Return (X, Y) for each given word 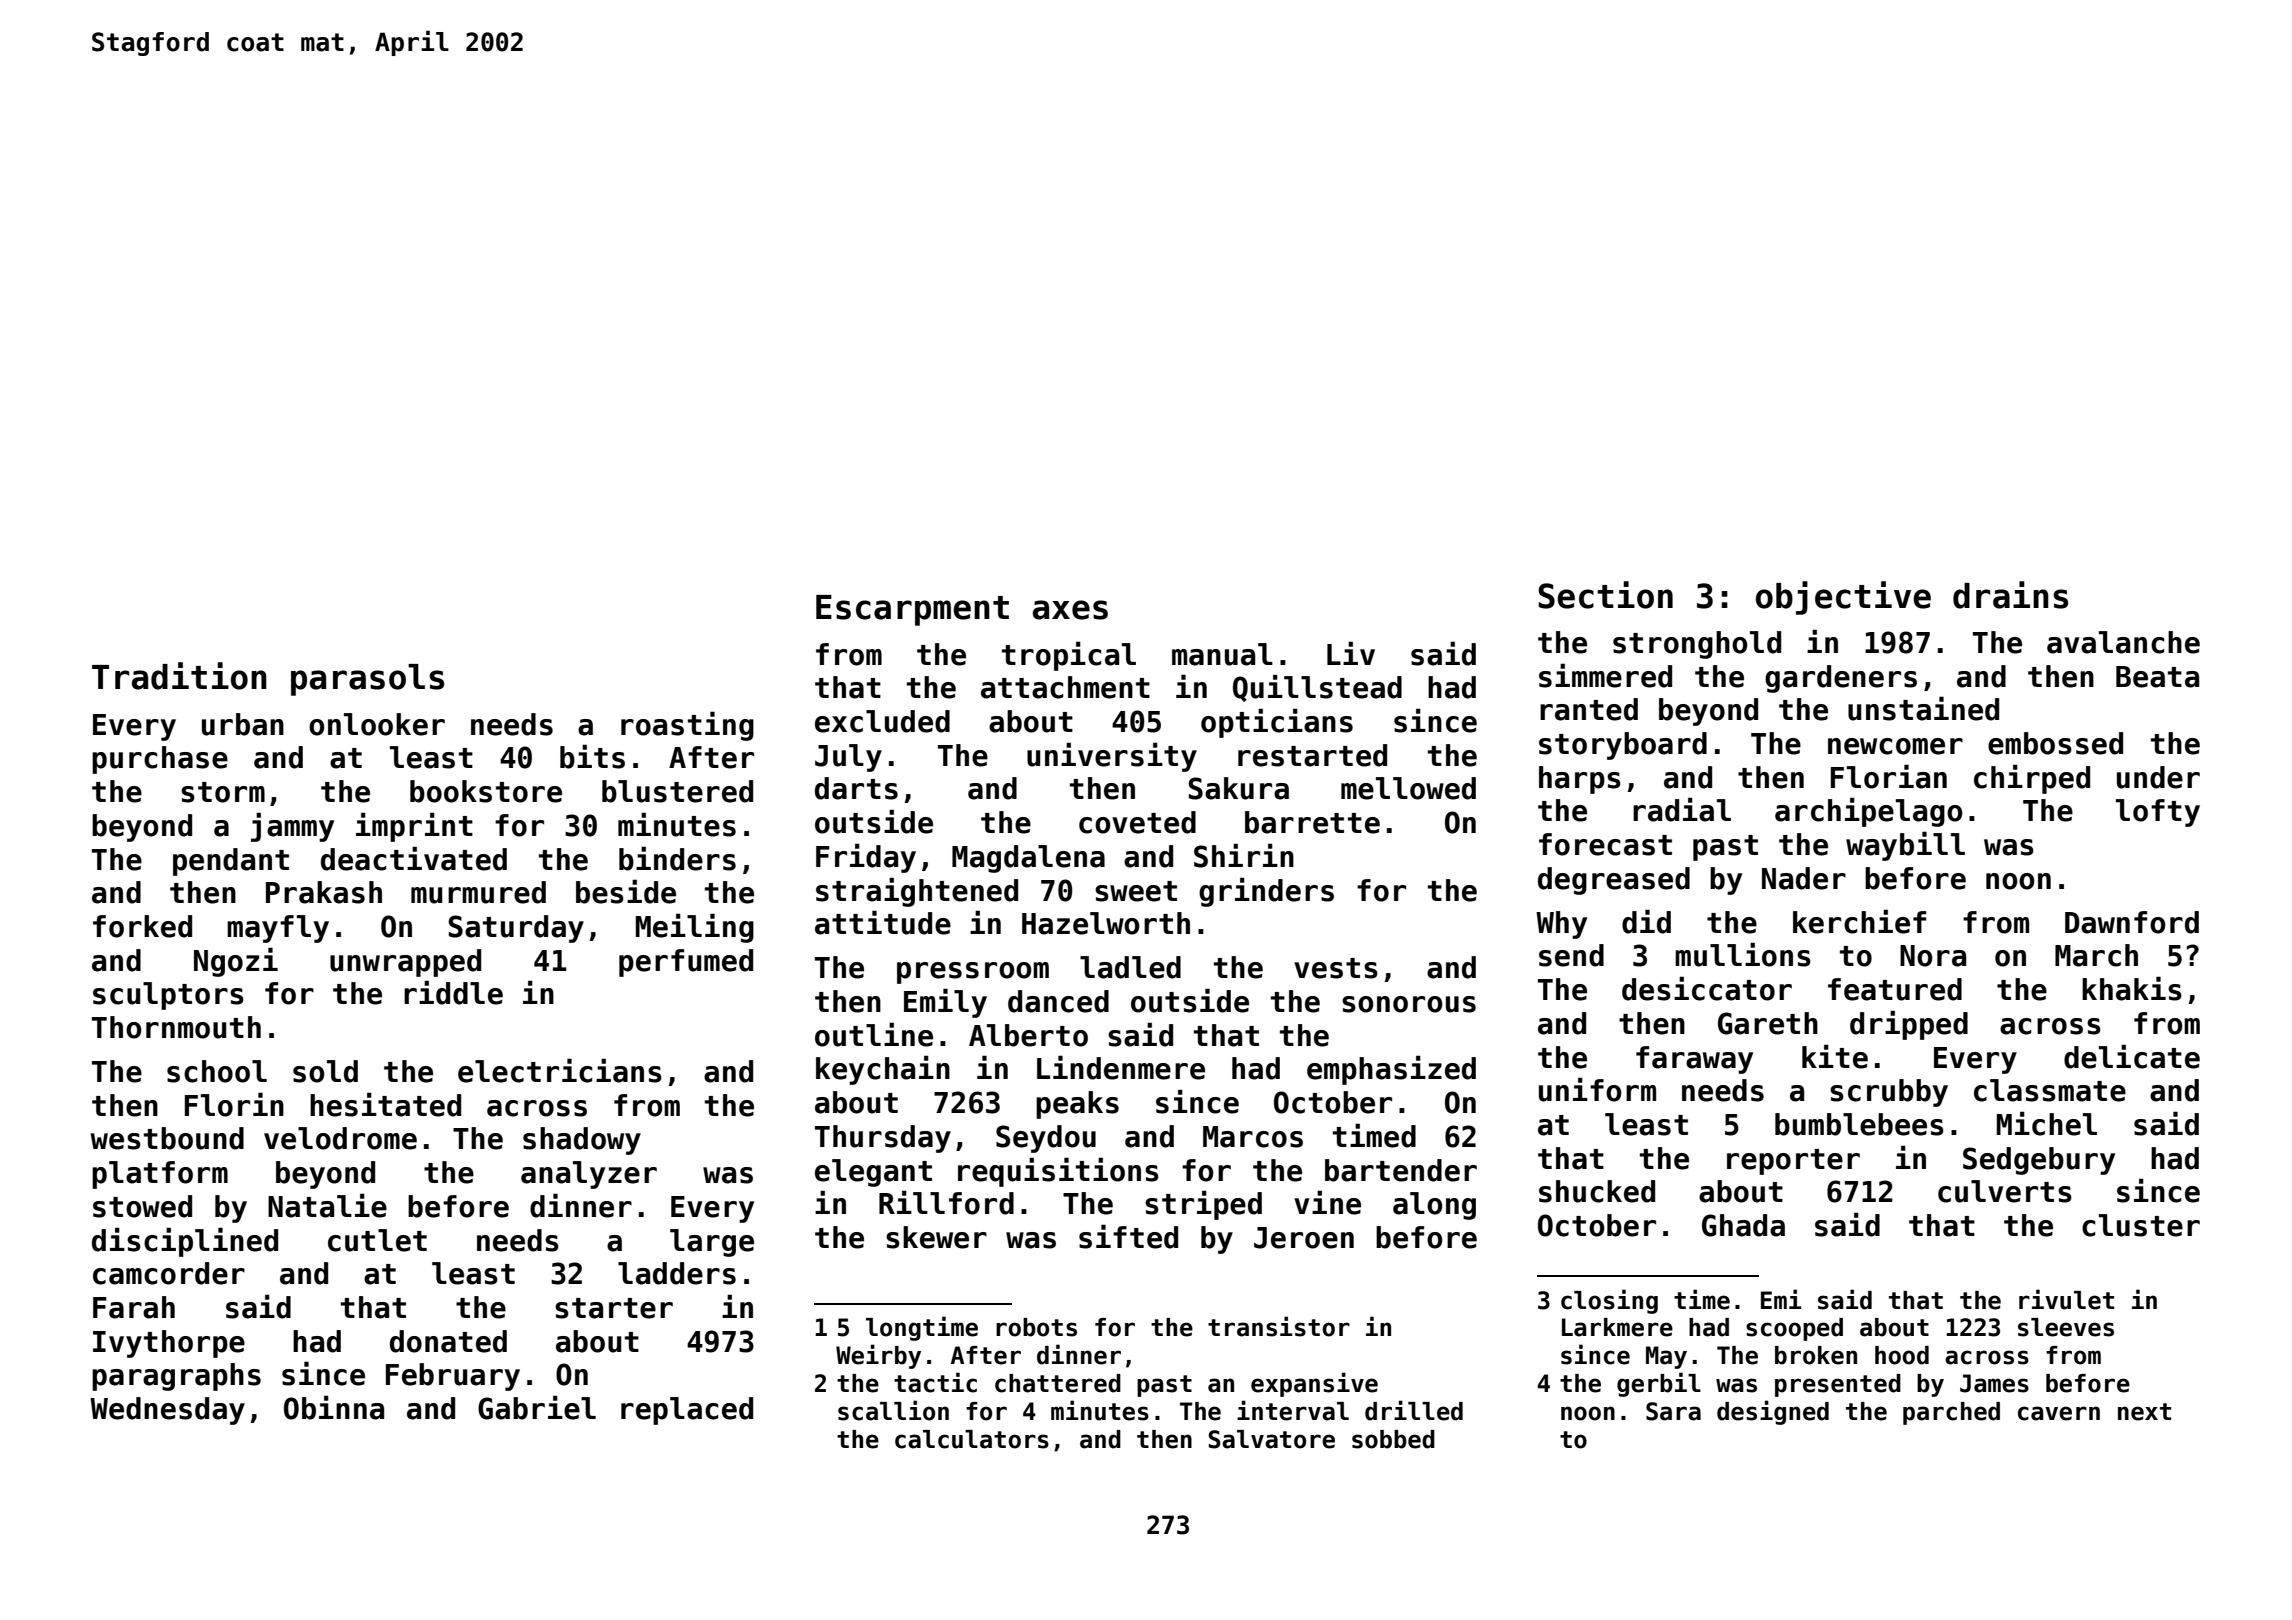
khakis (2132, 988)
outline (874, 1034)
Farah (134, 1307)
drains (2010, 595)
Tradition (179, 676)
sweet (1136, 891)
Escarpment (912, 610)
